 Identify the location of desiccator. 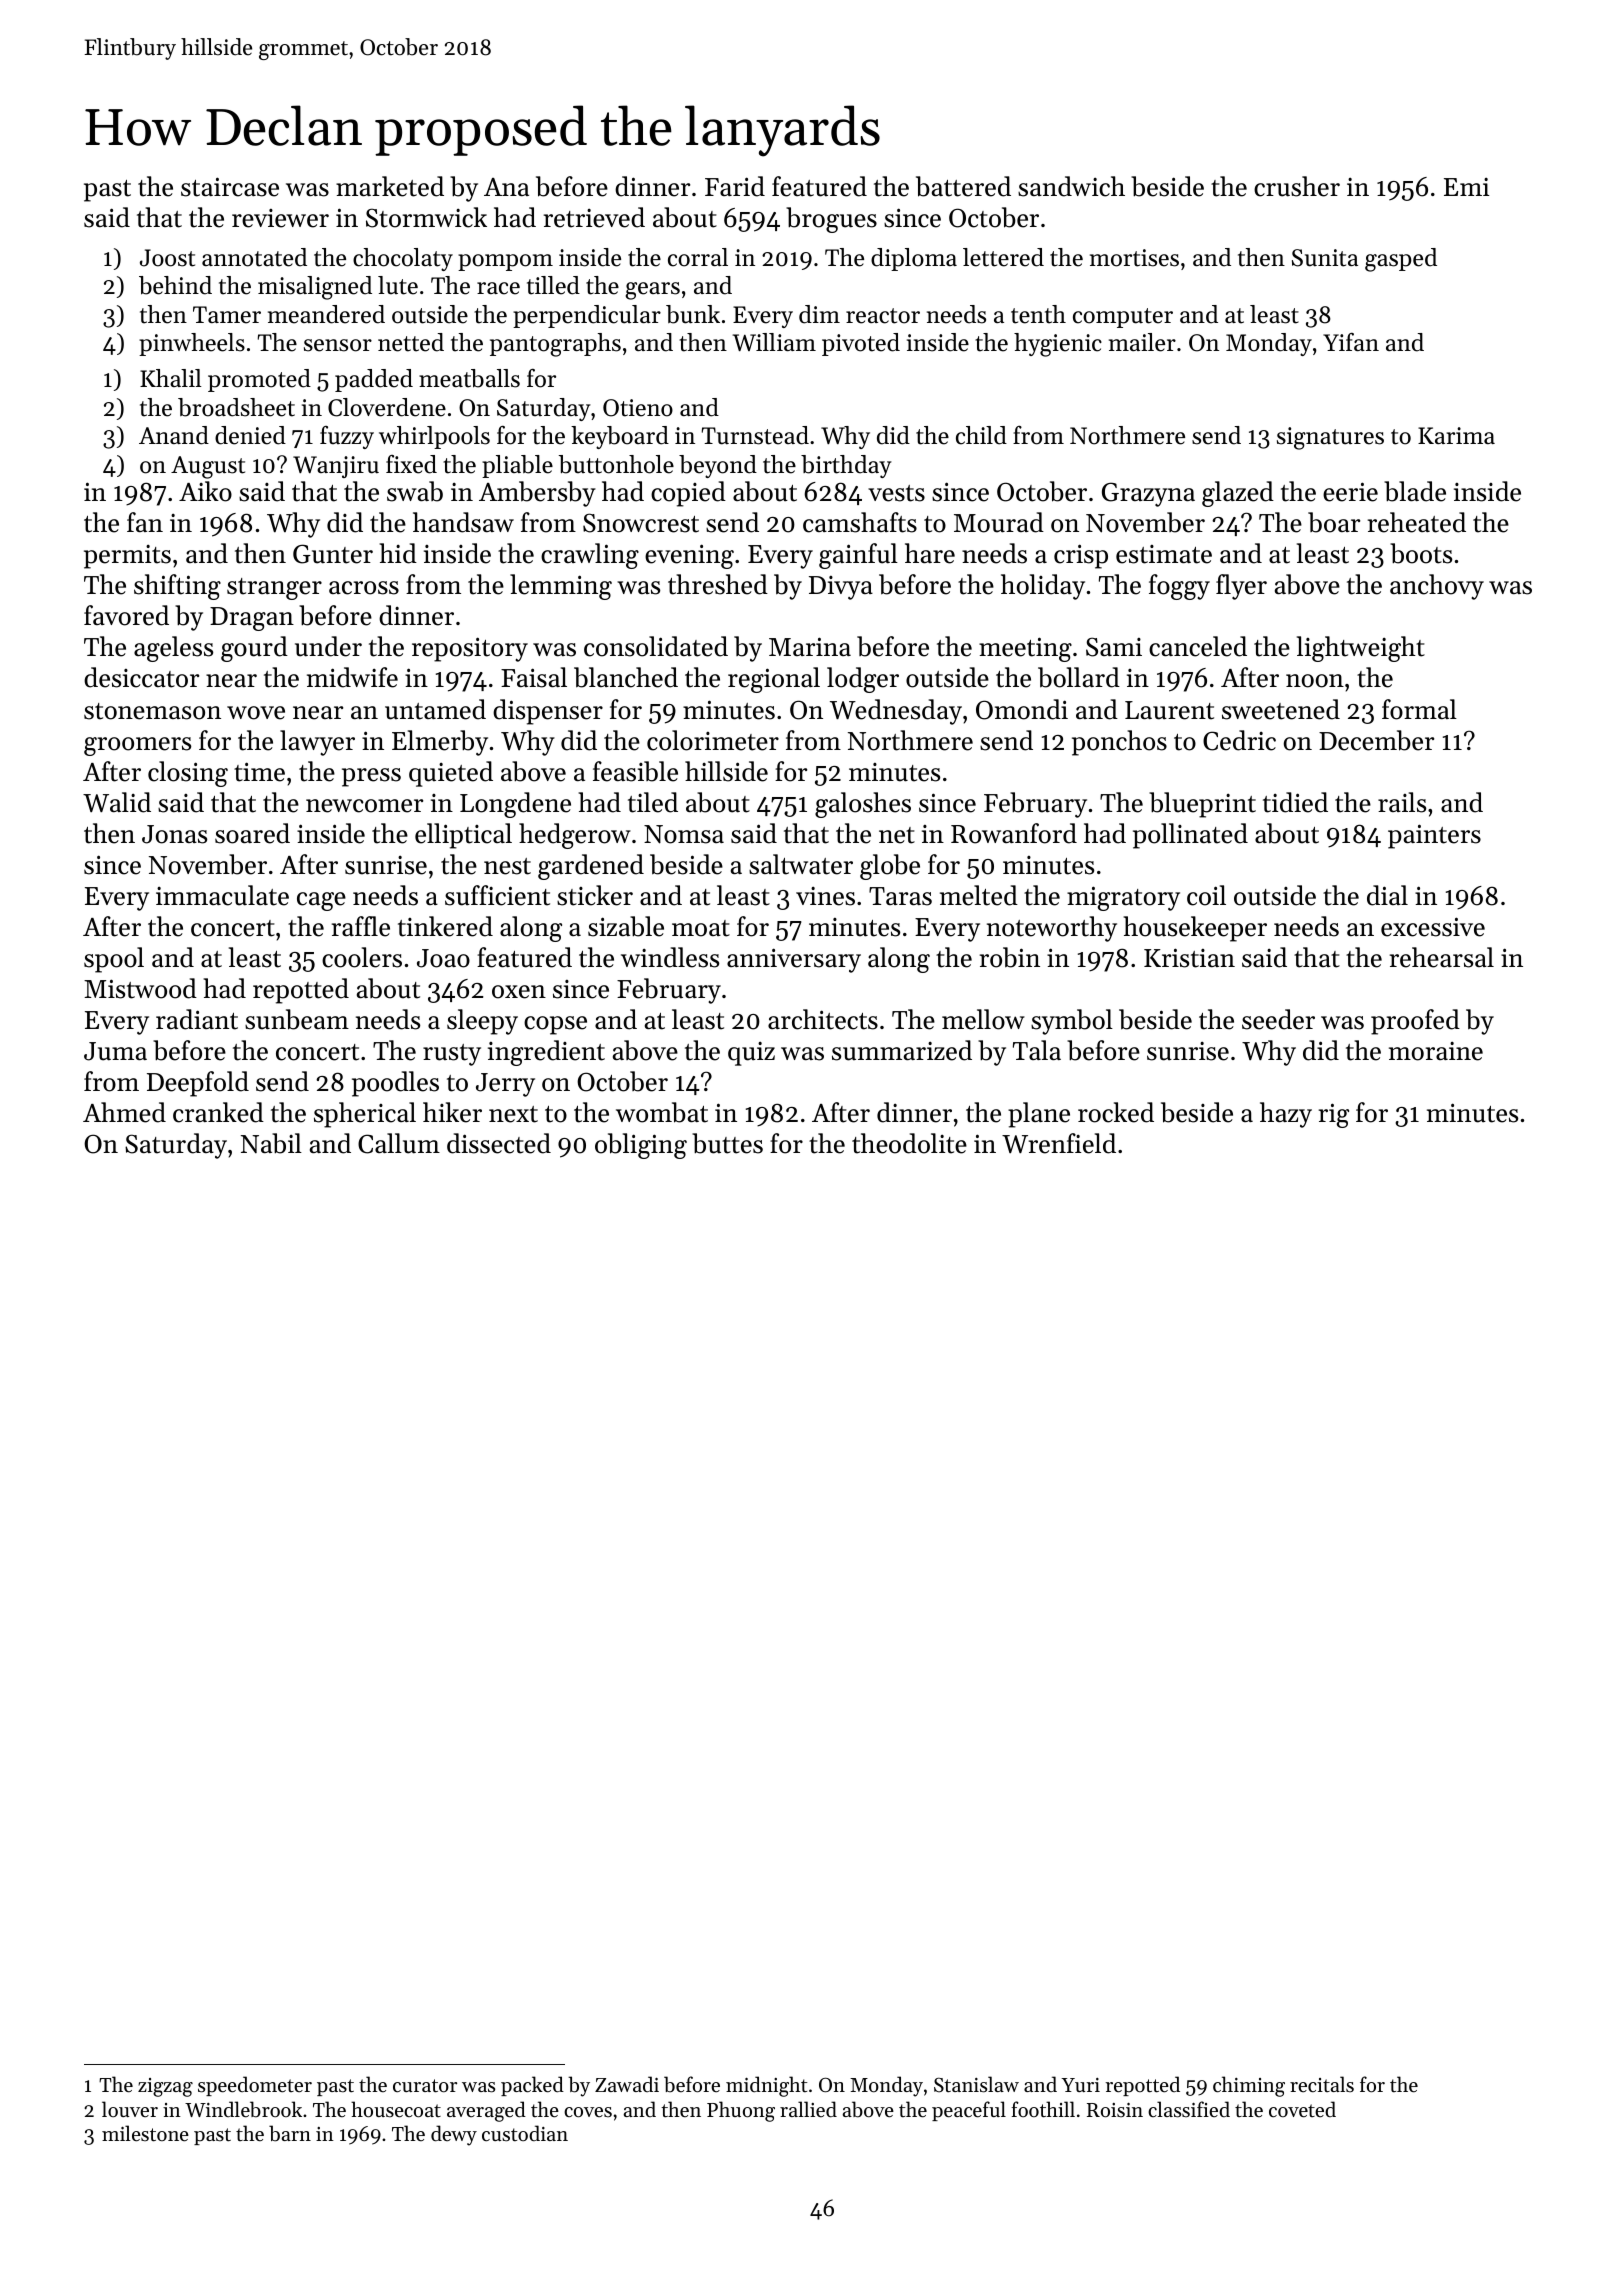
(141, 677).
